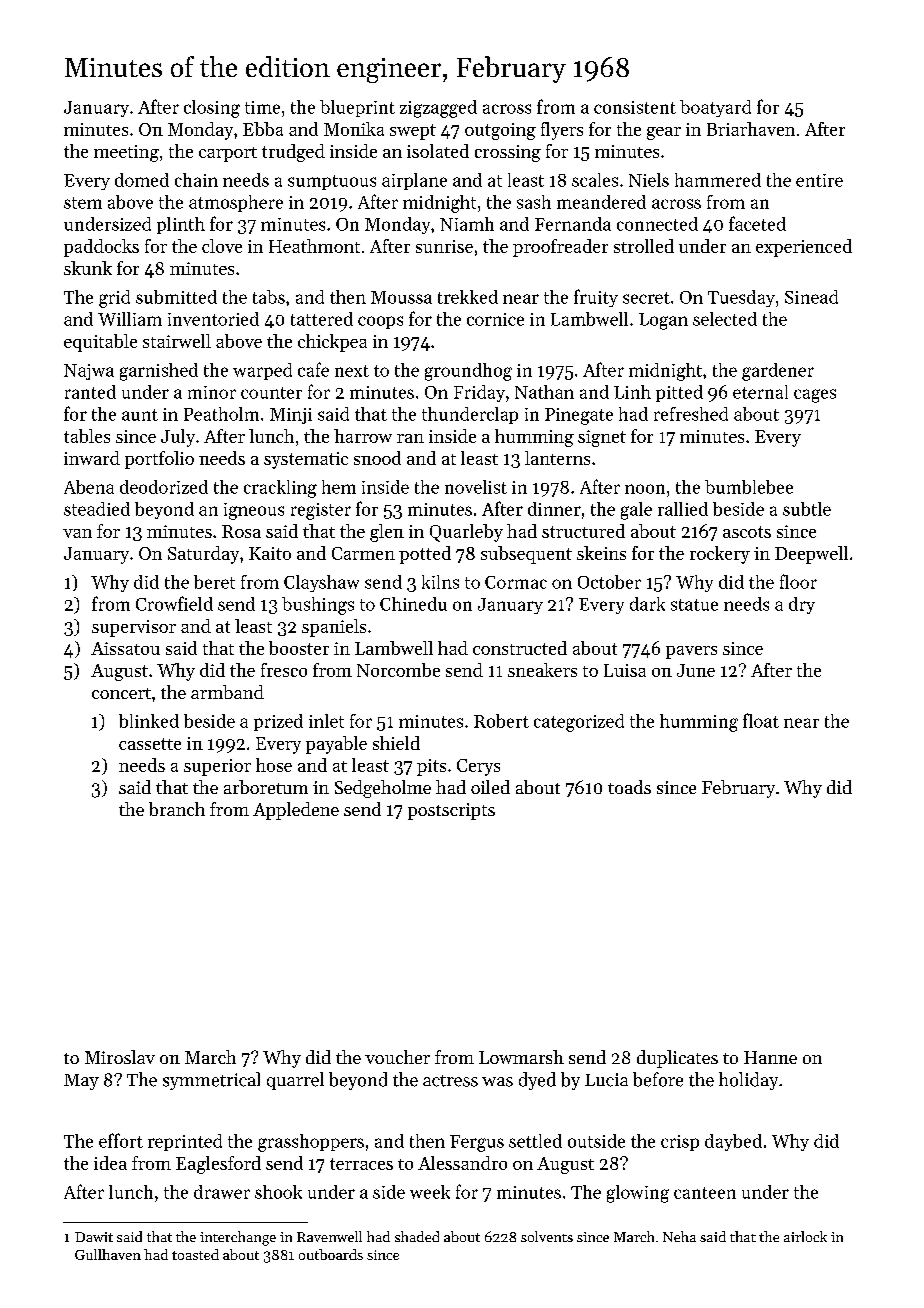  Describe the element at coordinates (262, 107) in the screenshot. I see `time` at that location.
